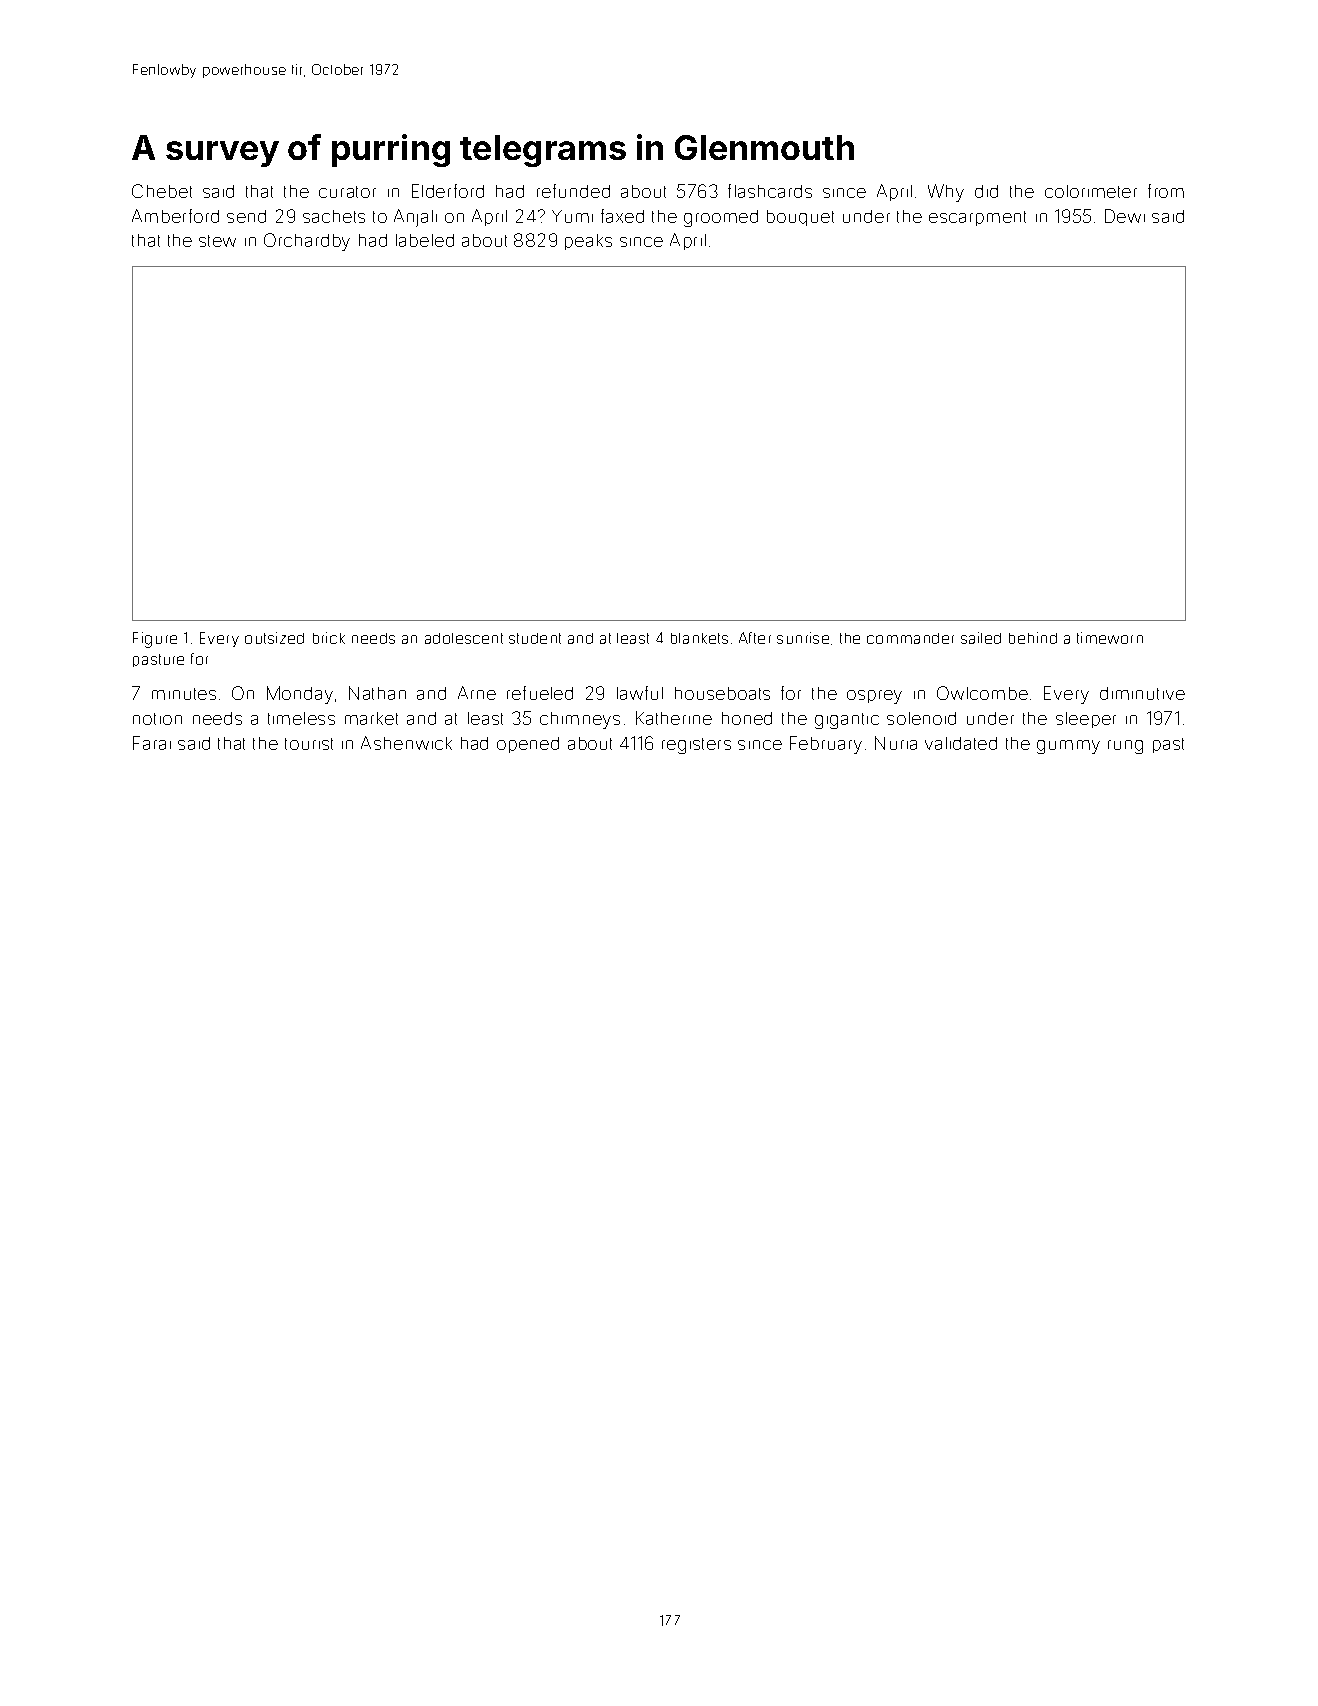  Describe the element at coordinates (448, 191) in the document. I see `Elderford` at that location.
